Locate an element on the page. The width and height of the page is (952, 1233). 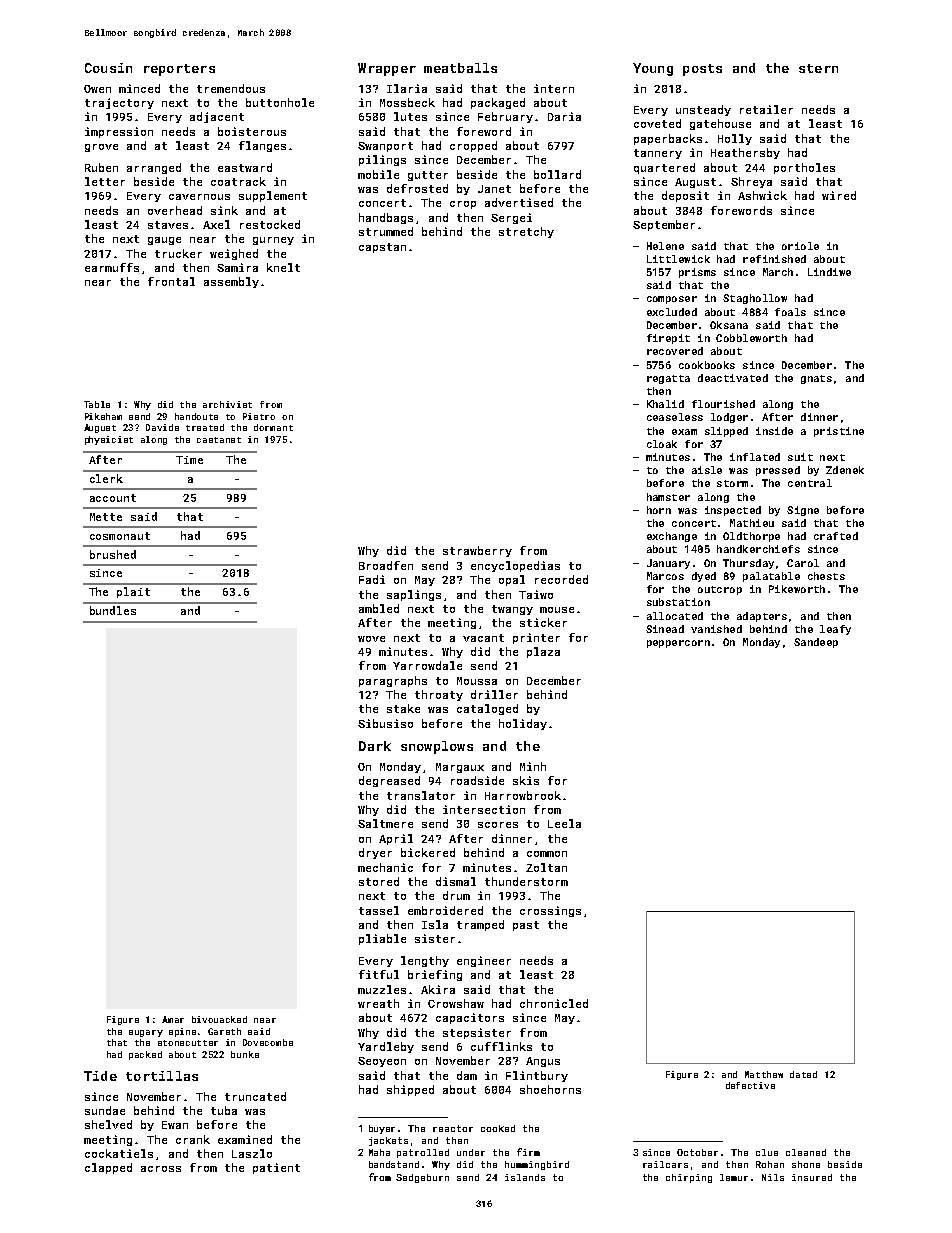
Young is located at coordinates (653, 69).
